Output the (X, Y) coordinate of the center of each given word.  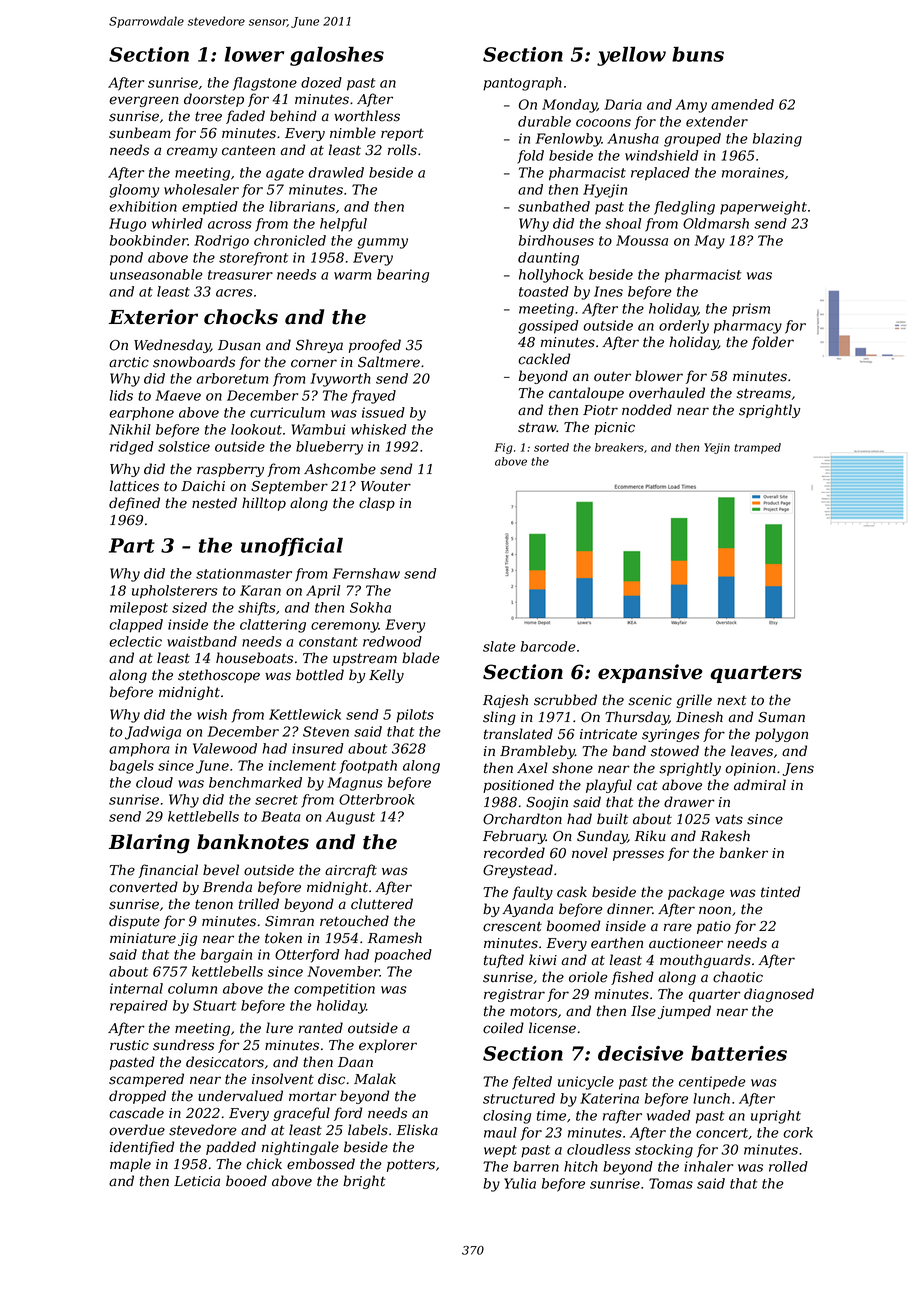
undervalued (240, 1096)
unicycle (586, 1083)
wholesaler (201, 189)
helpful (343, 225)
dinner (630, 909)
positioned (518, 786)
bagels (132, 767)
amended (742, 104)
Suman (781, 717)
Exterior (153, 317)
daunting (548, 259)
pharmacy (748, 327)
